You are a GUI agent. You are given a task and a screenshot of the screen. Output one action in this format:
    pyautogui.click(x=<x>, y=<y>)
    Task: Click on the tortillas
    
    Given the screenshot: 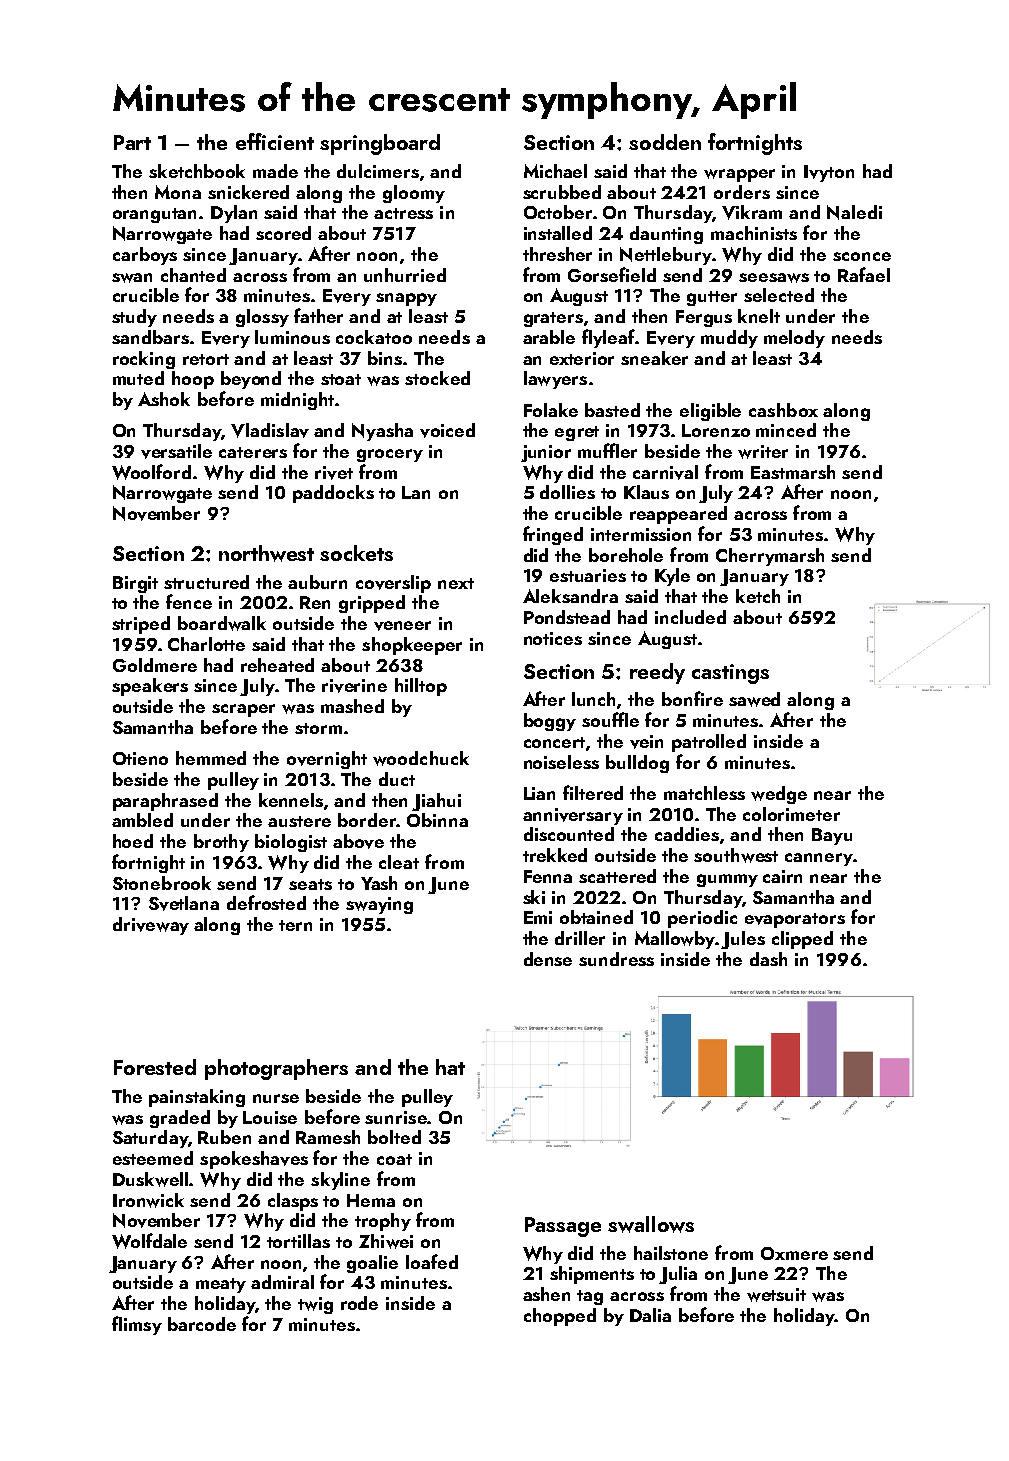 What is the action you would take?
    pyautogui.click(x=298, y=1241)
